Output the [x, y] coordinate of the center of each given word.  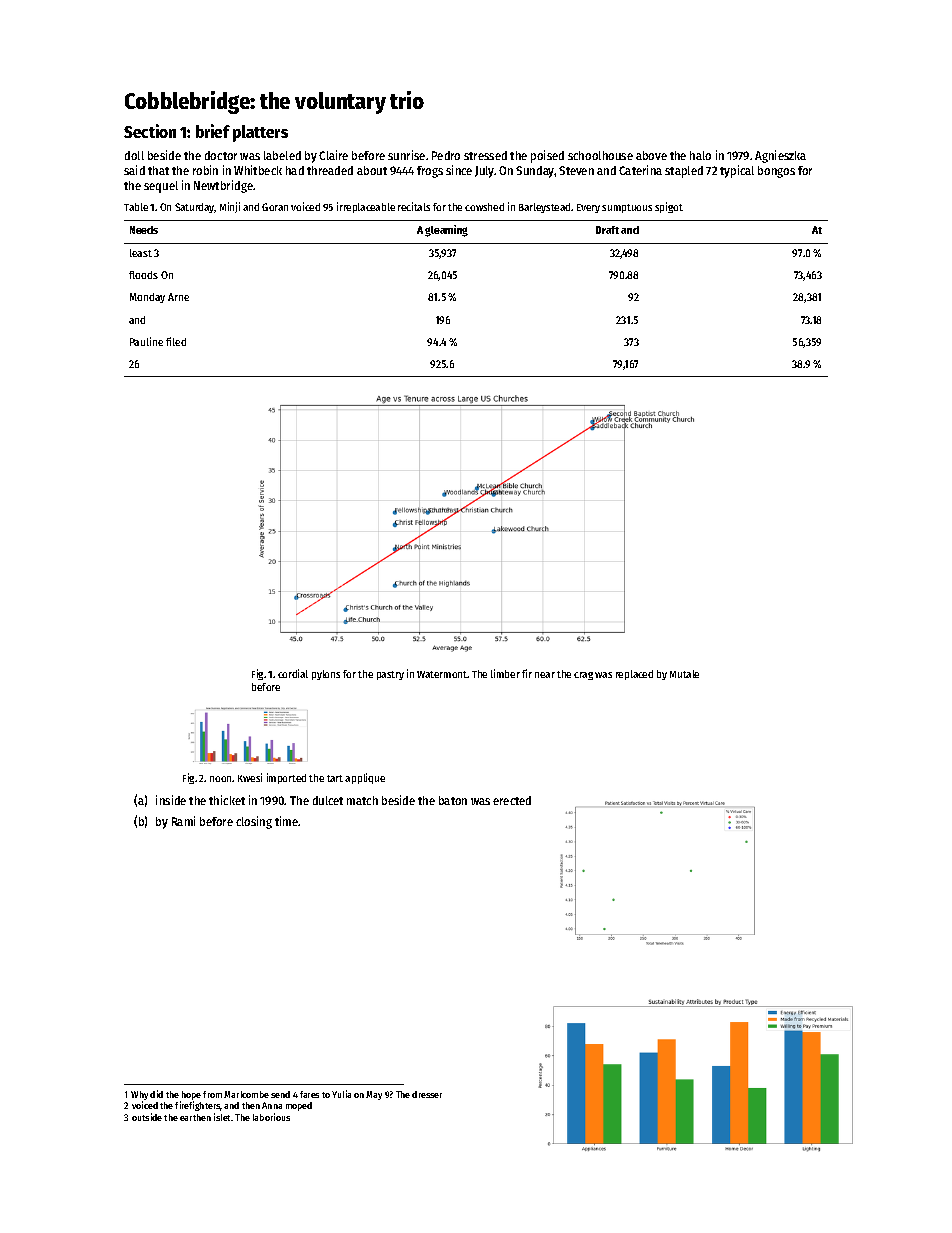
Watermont [442, 674]
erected [512, 800]
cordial [293, 673]
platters [260, 133]
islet [222, 1117]
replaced [634, 675]
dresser [427, 1094]
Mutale [684, 674]
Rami [183, 821]
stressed [485, 155]
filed [176, 341]
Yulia [341, 1094]
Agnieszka [780, 156]
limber [505, 673]
